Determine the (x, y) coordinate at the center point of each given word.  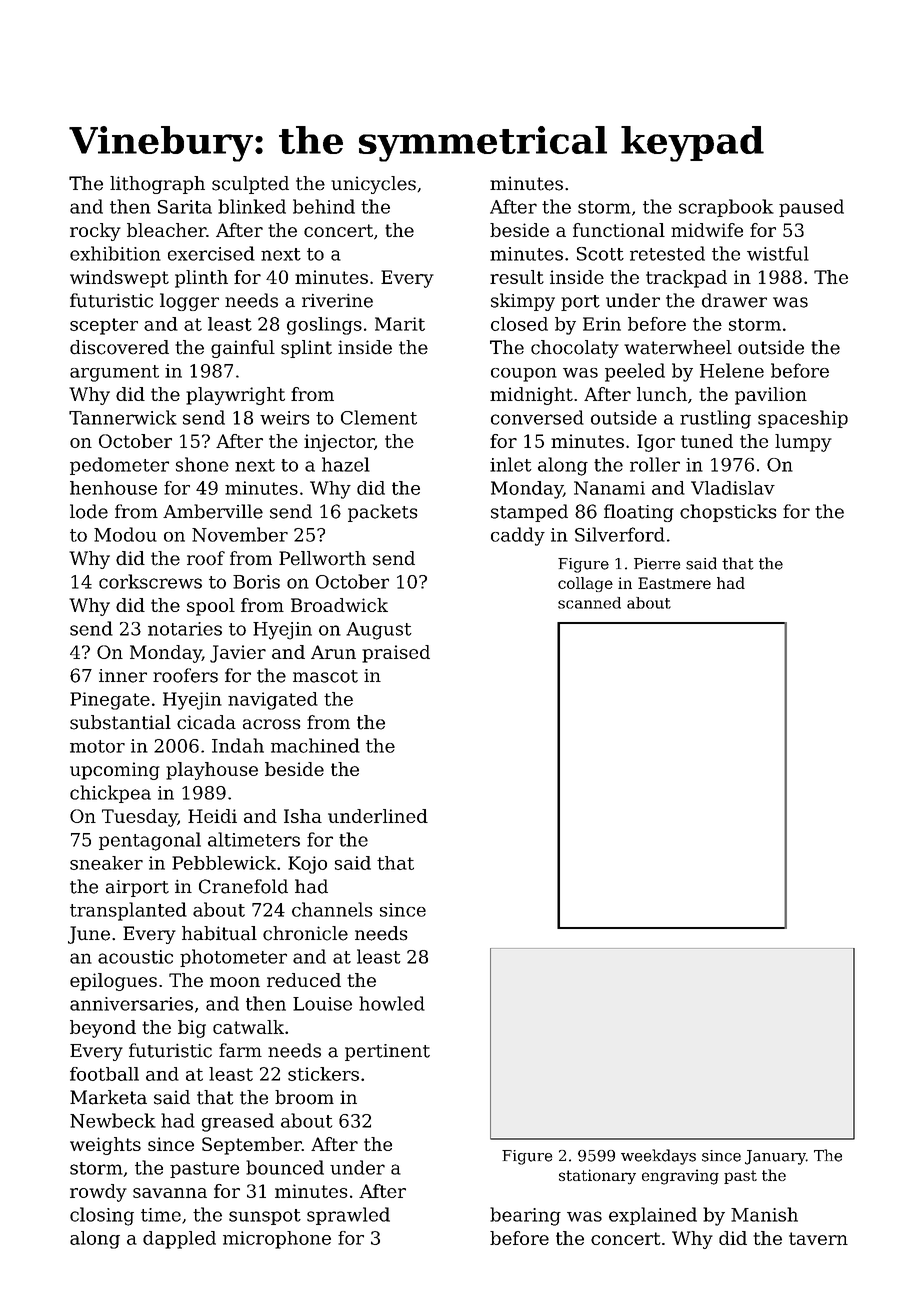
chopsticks (728, 513)
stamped (529, 513)
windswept (119, 279)
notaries (185, 629)
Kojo (307, 865)
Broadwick (339, 605)
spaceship (803, 419)
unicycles (373, 185)
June (89, 935)
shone (202, 464)
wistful (778, 253)
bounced (285, 1167)
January (775, 1157)
